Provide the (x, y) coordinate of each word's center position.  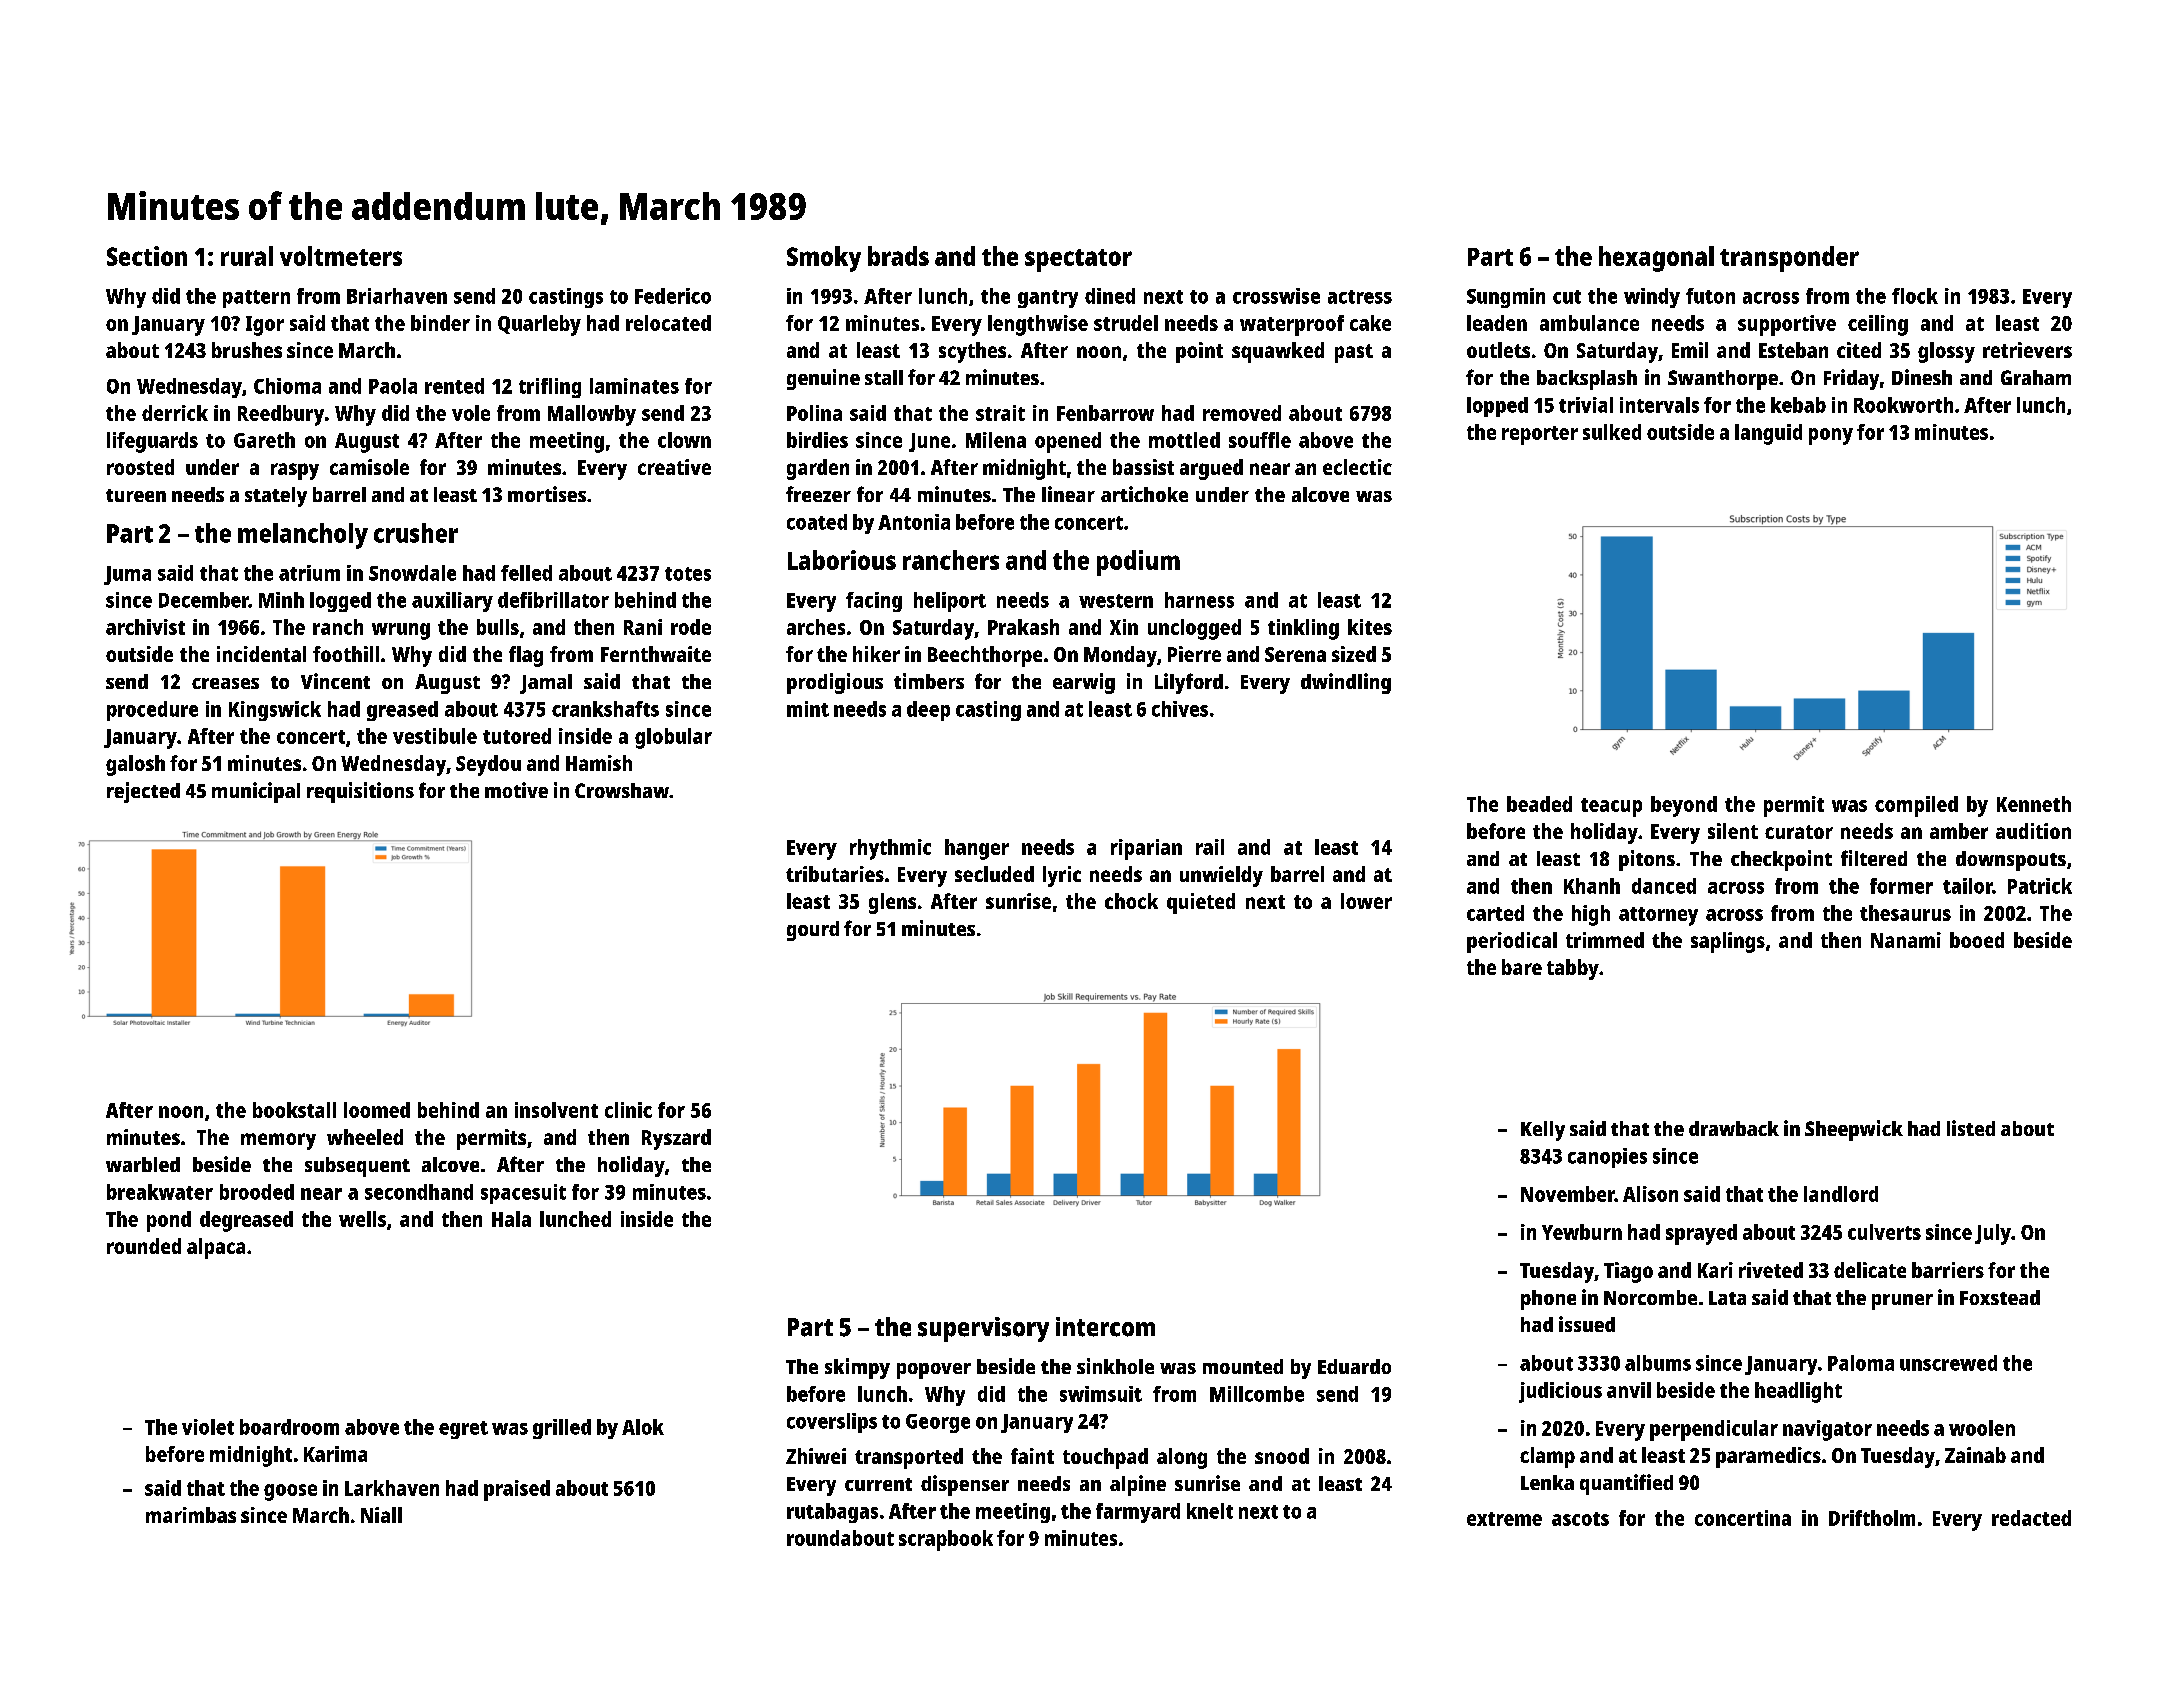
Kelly (1543, 1131)
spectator (1078, 260)
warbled (143, 1164)
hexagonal (1656, 259)
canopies (1607, 1158)
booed (1977, 940)
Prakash (1023, 627)
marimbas (191, 1515)
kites (1370, 627)
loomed (377, 1110)
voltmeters (341, 256)
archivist (145, 627)
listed (1971, 1128)
